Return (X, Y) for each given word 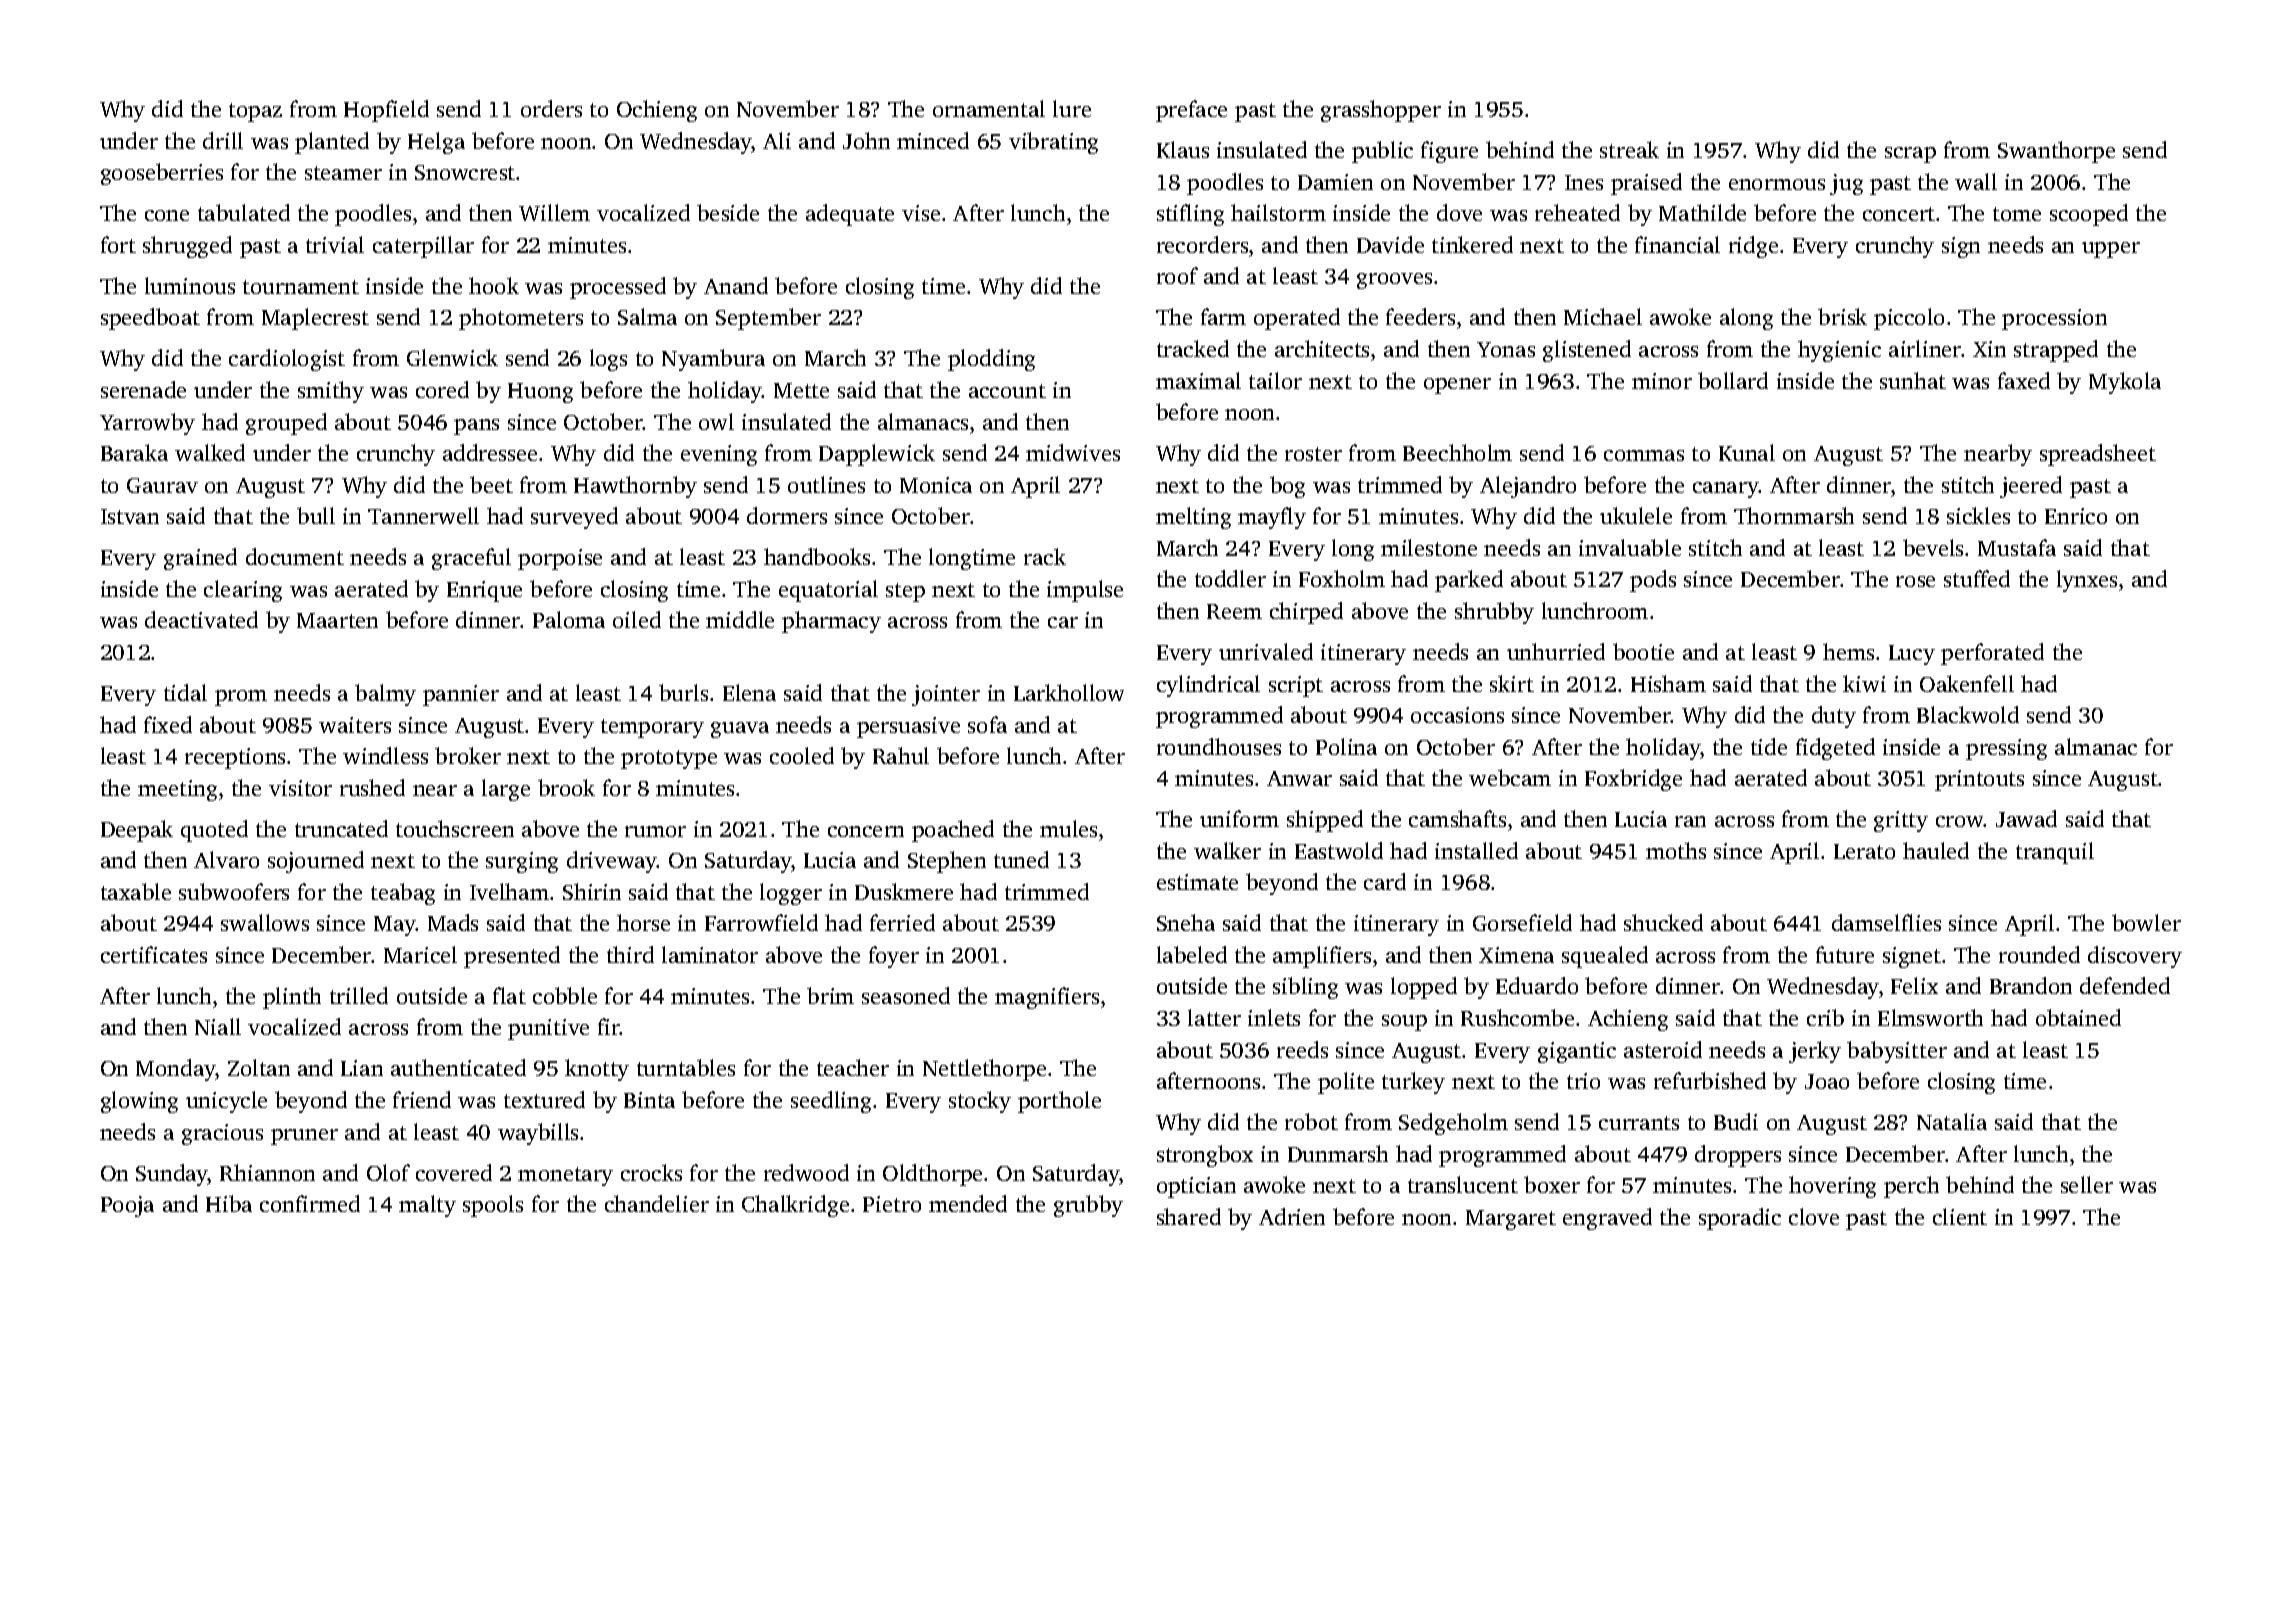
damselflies (1886, 922)
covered (454, 1172)
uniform (1239, 818)
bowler (2146, 922)
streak (1629, 149)
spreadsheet (2098, 455)
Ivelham (509, 891)
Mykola (2125, 383)
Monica (936, 485)
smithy (331, 392)
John (866, 140)
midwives (1073, 452)
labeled (1192, 954)
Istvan (130, 516)
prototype (669, 759)
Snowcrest (465, 172)
